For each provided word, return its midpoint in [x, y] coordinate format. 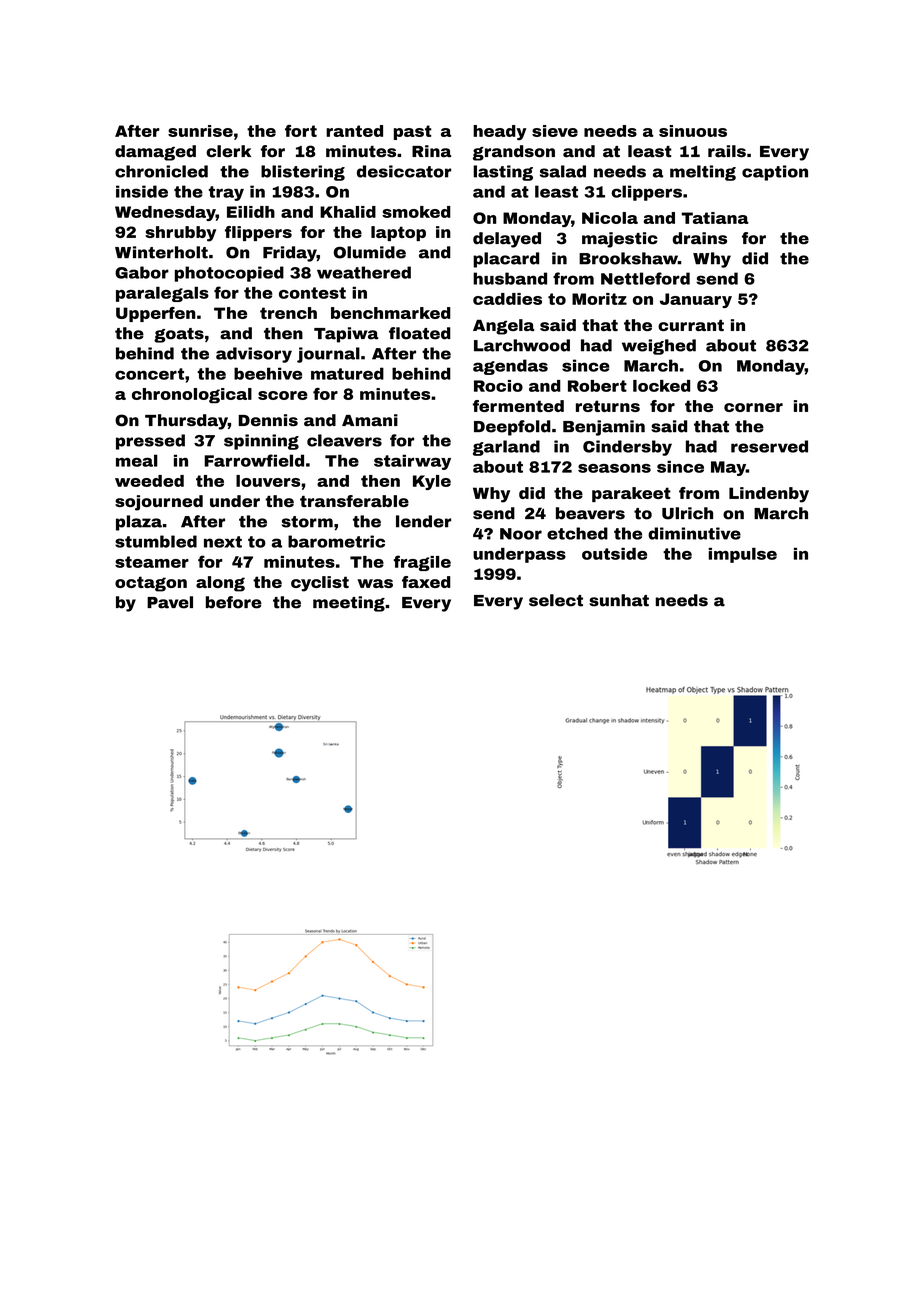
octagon [151, 584]
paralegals [162, 294]
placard [506, 260]
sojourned [159, 503]
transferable [354, 501]
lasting [503, 173]
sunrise [200, 131]
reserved [769, 446]
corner [753, 407]
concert [149, 374]
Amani [370, 420]
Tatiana [715, 218]
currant [691, 325]
